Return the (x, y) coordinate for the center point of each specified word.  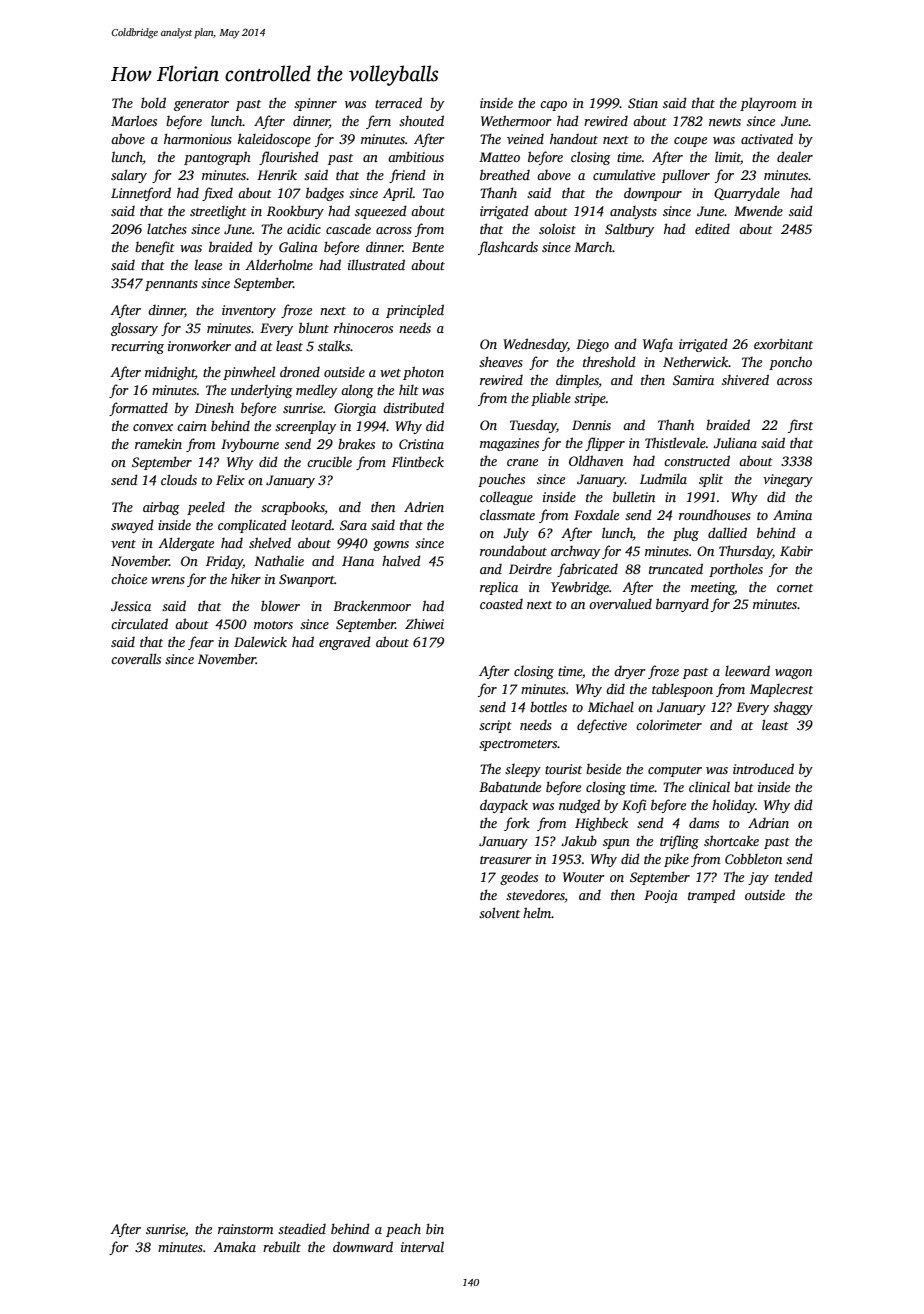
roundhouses (715, 514)
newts (725, 122)
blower (280, 605)
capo (553, 106)
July (516, 534)
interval (422, 1246)
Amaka (234, 1246)
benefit (155, 248)
